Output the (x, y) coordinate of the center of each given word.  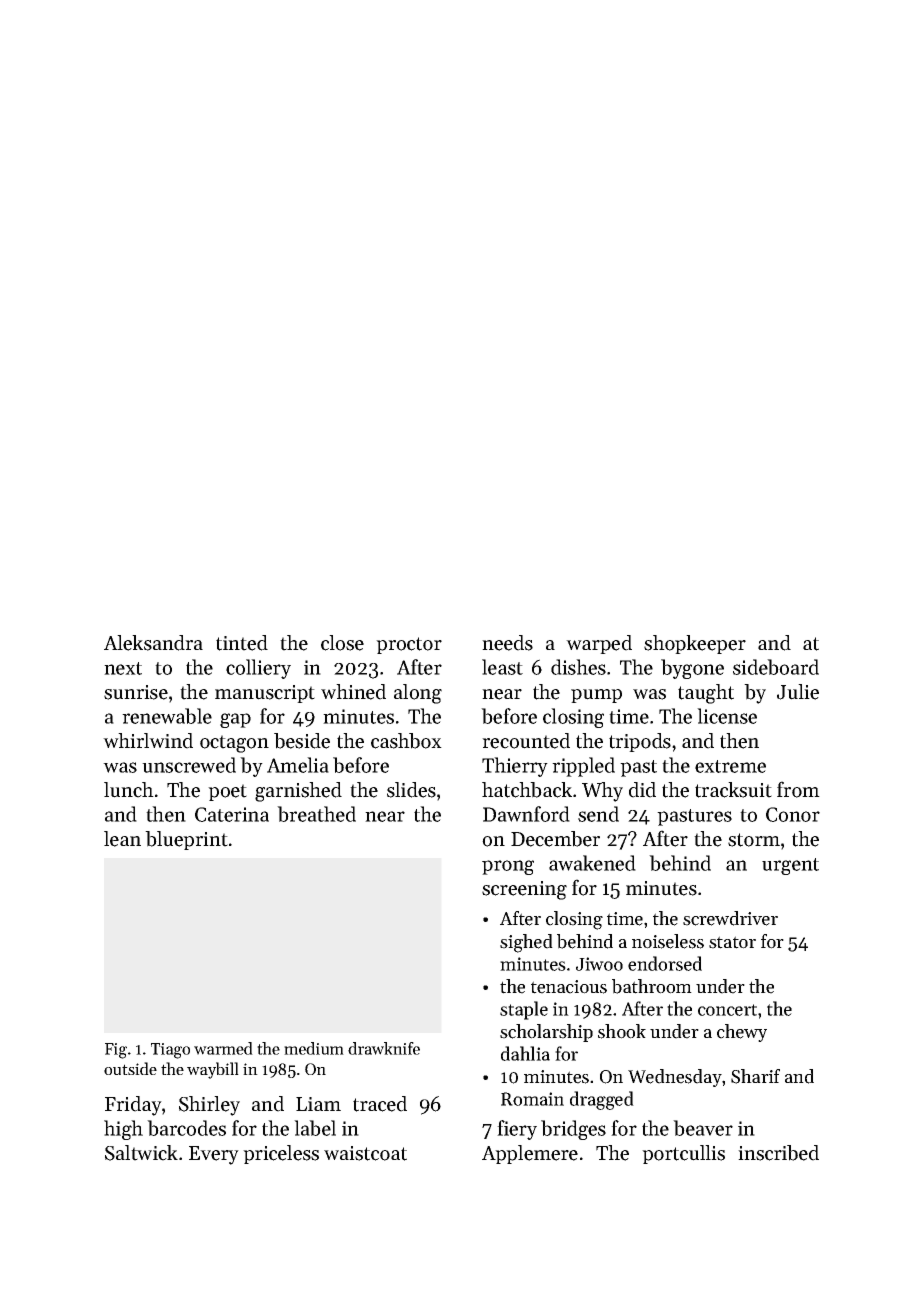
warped (599, 644)
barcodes (186, 1128)
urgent (790, 866)
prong (508, 867)
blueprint (186, 840)
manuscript (265, 694)
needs (507, 643)
